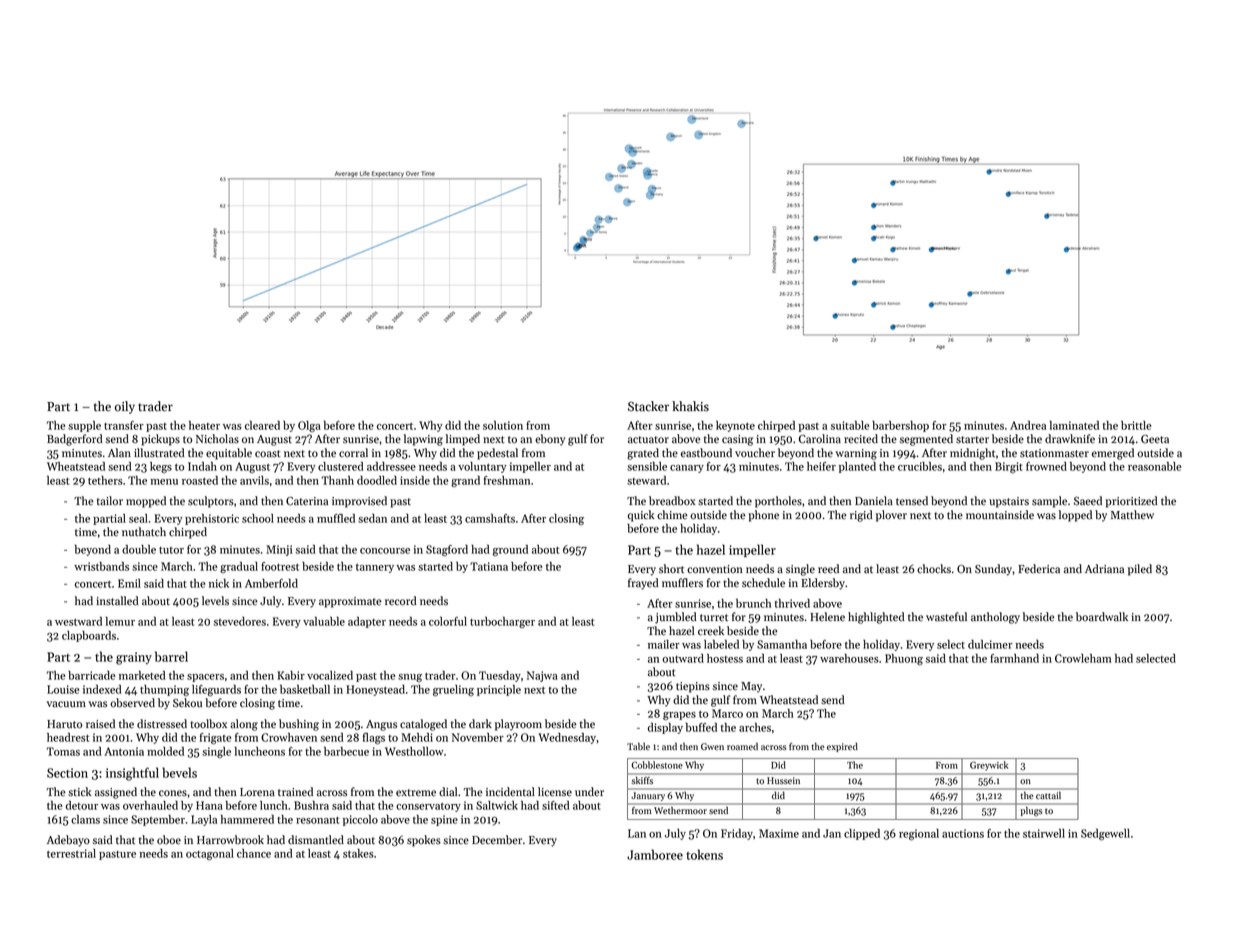 The image size is (1233, 952). What do you see at coordinates (1039, 569) in the page?
I see `Federica` at bounding box center [1039, 569].
